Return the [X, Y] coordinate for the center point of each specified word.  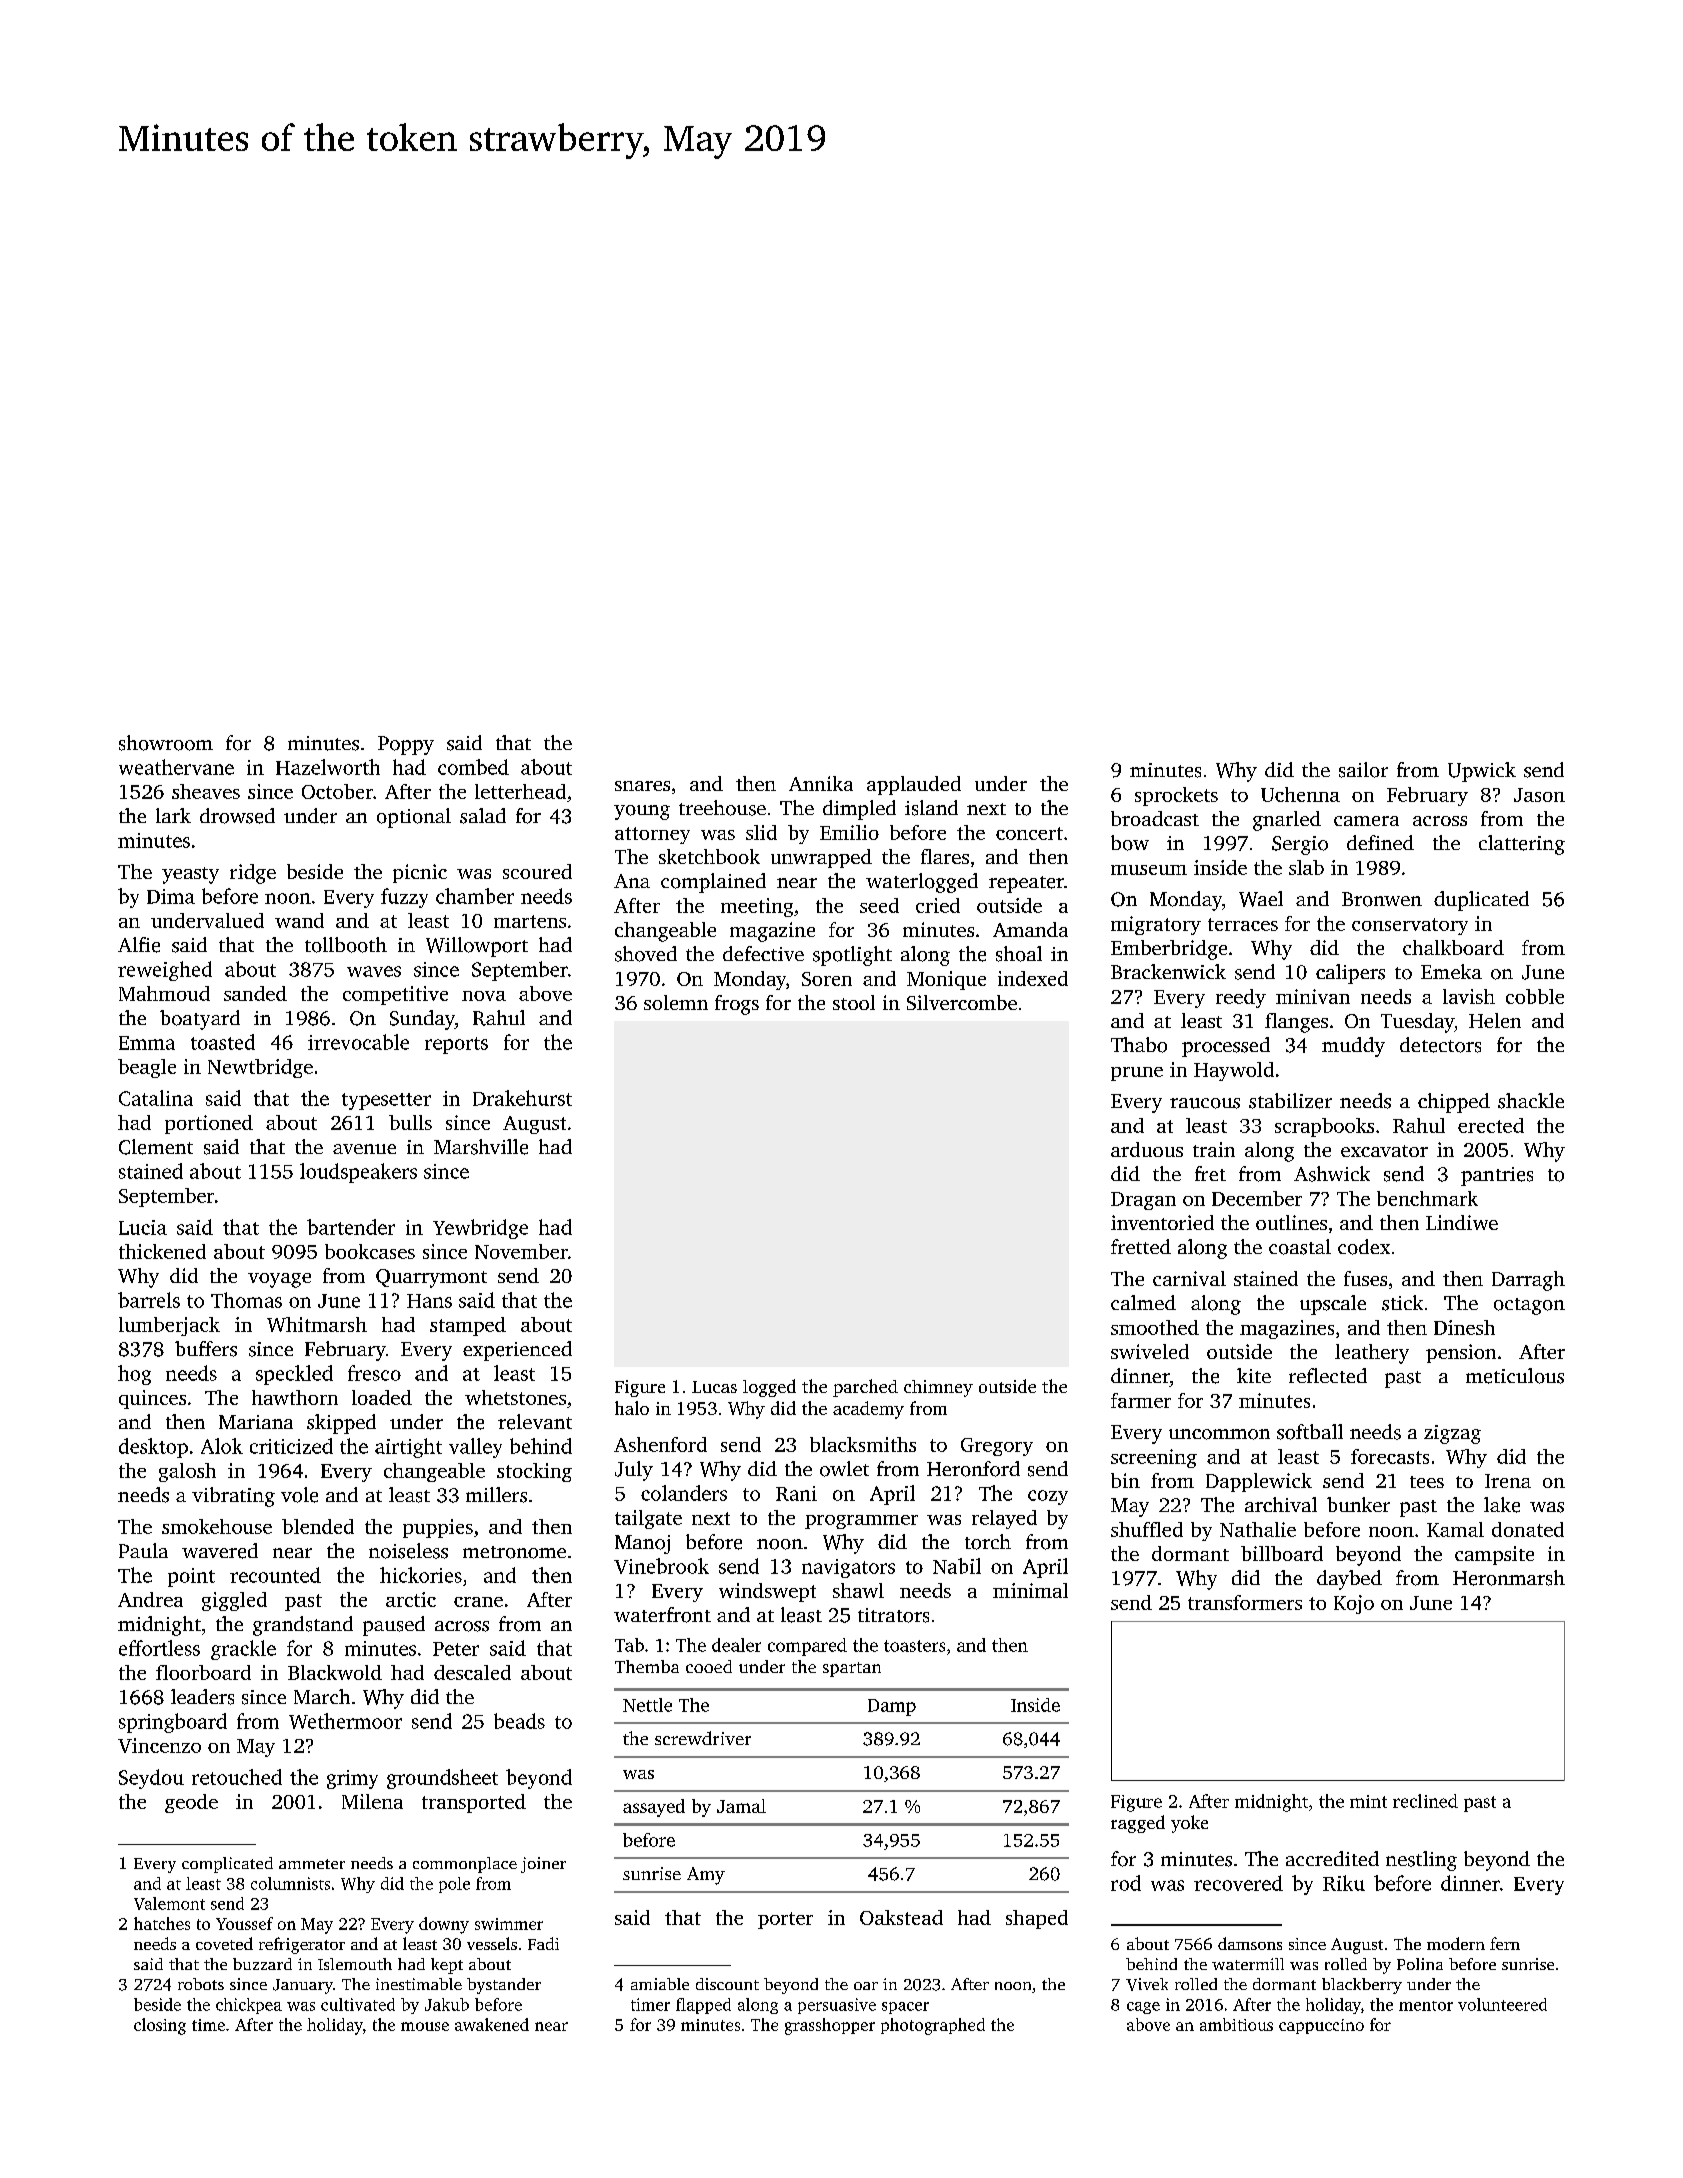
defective [763, 953]
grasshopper [830, 2026]
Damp [892, 1707]
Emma [147, 1043]
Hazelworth [328, 767]
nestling [1421, 1861]
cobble [1535, 996]
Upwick [1482, 772]
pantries [1497, 1176]
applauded [914, 785]
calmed [1143, 1302]
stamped [468, 1326]
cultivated [358, 2004]
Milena [372, 1801]
